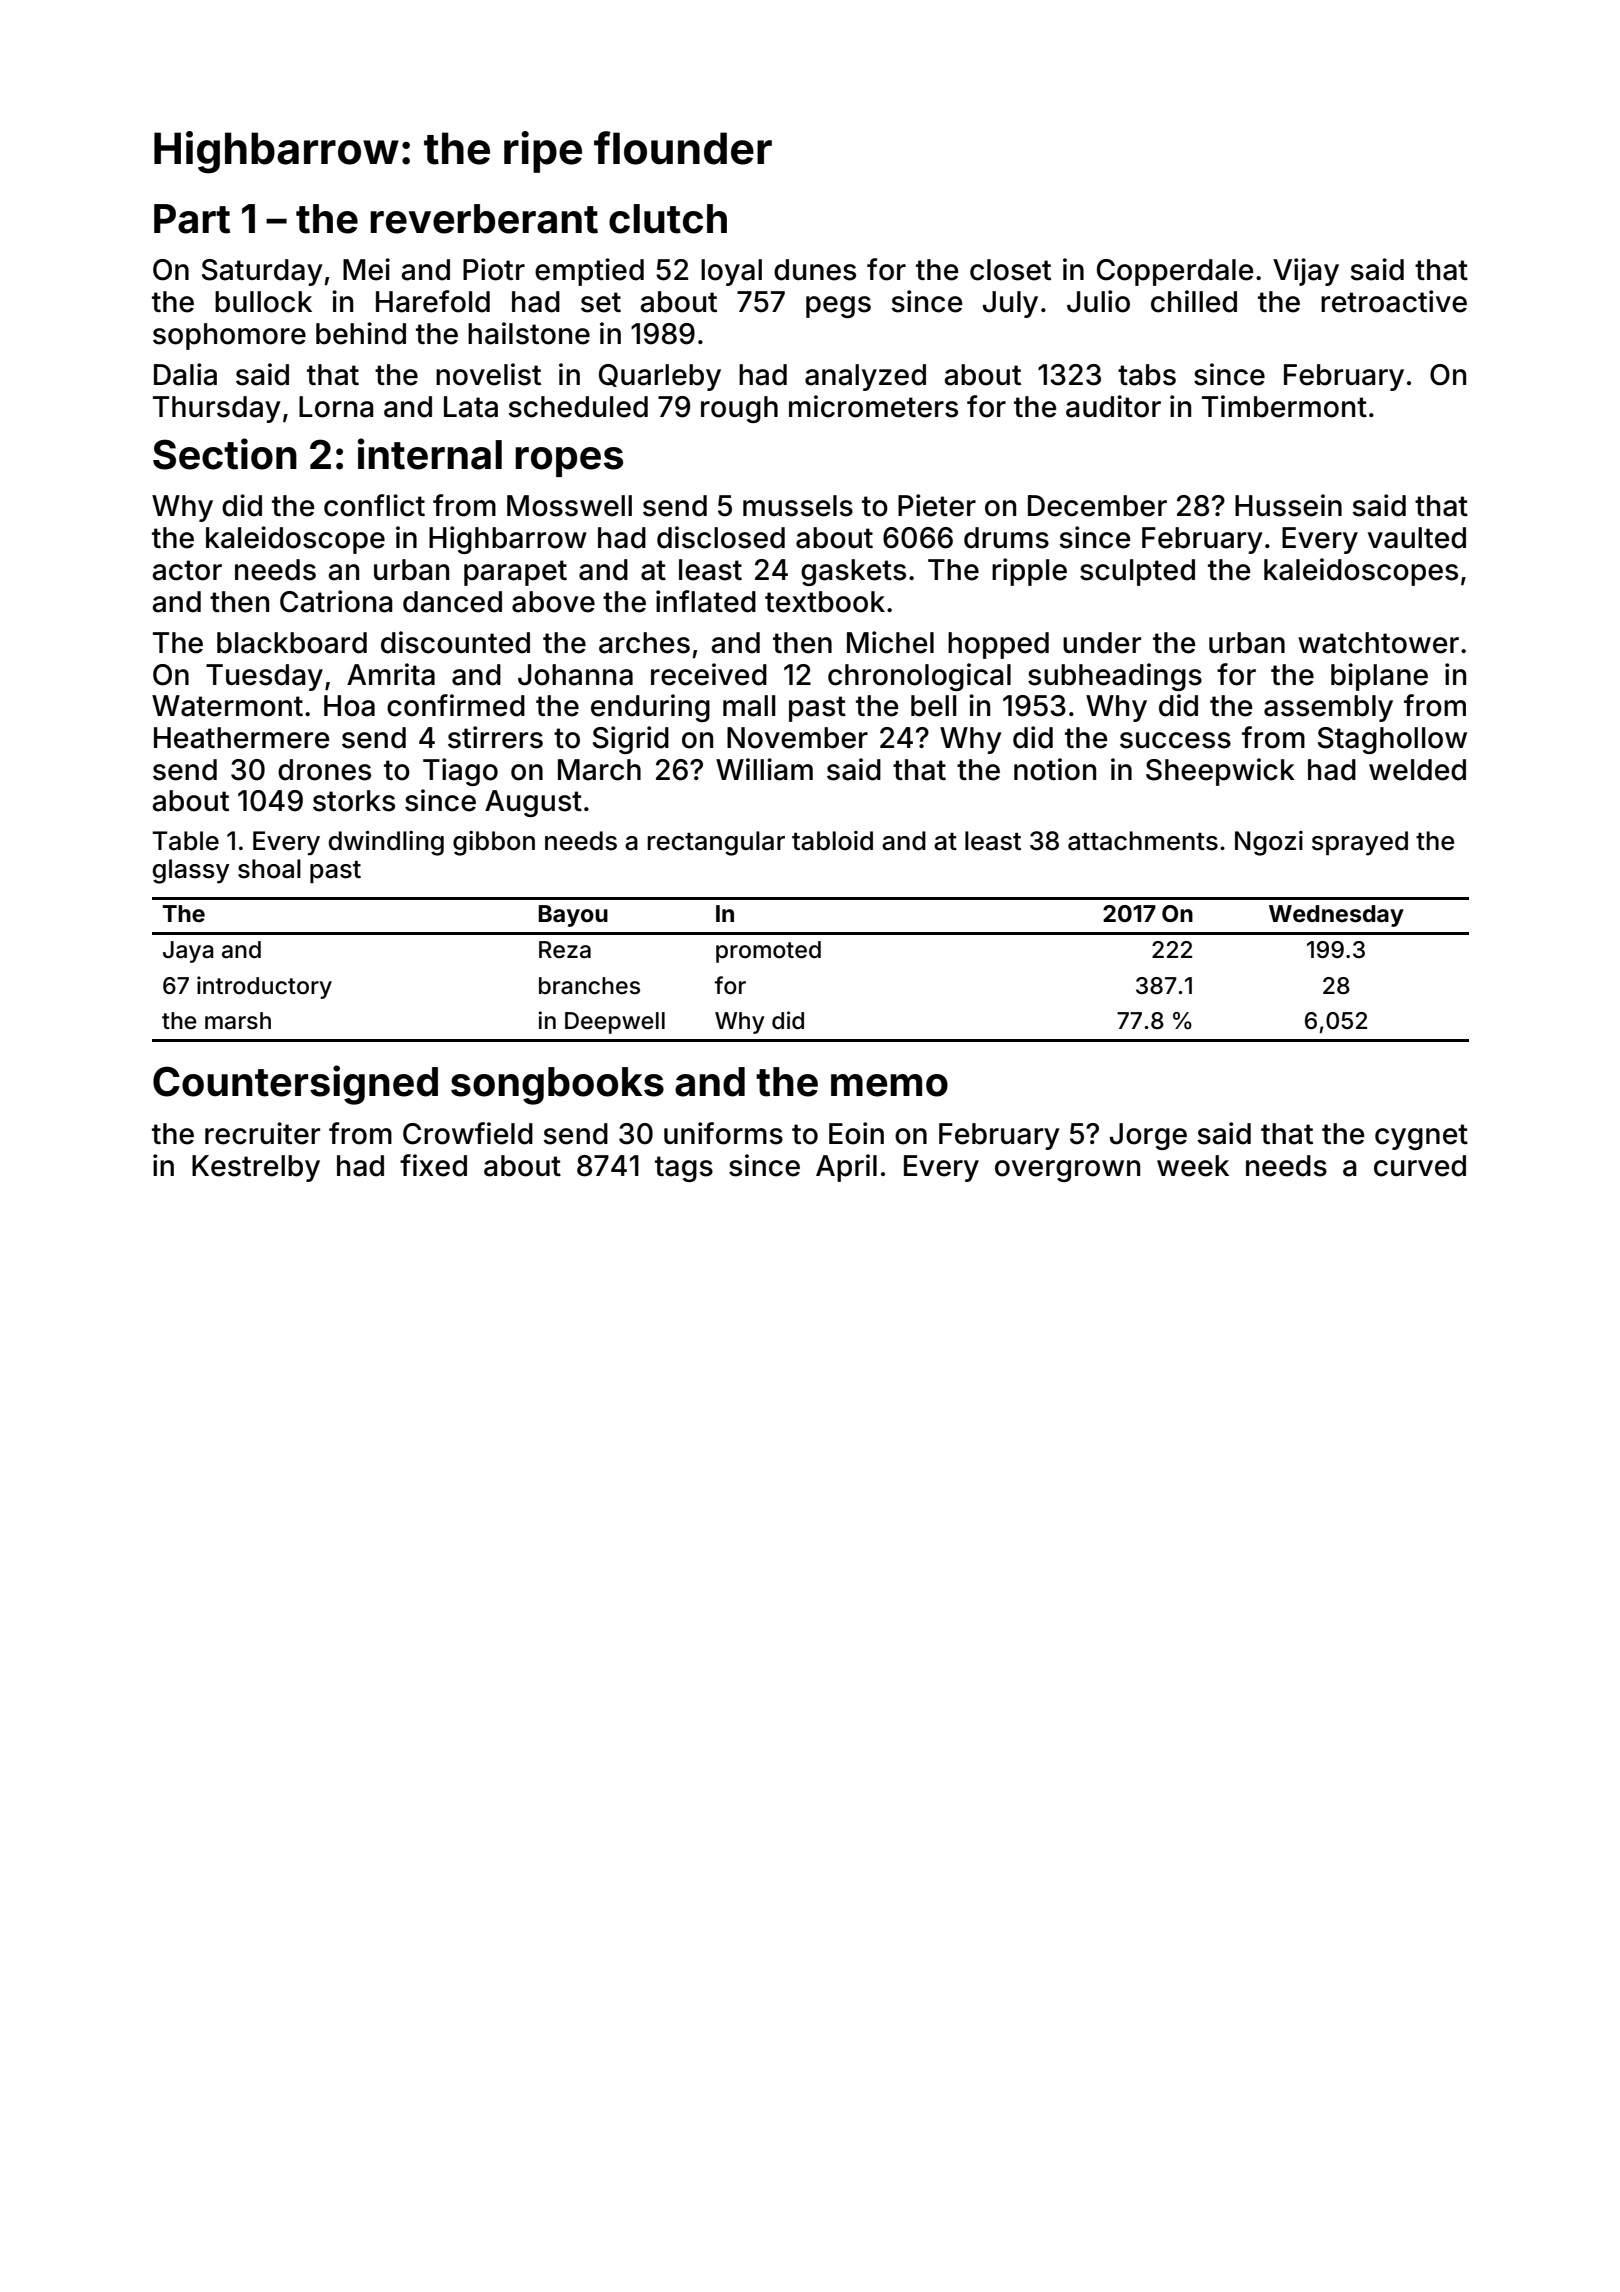 This image has height=2292, width=1620. Describe the element at coordinates (238, 1021) in the image. I see `marsh` at that location.
